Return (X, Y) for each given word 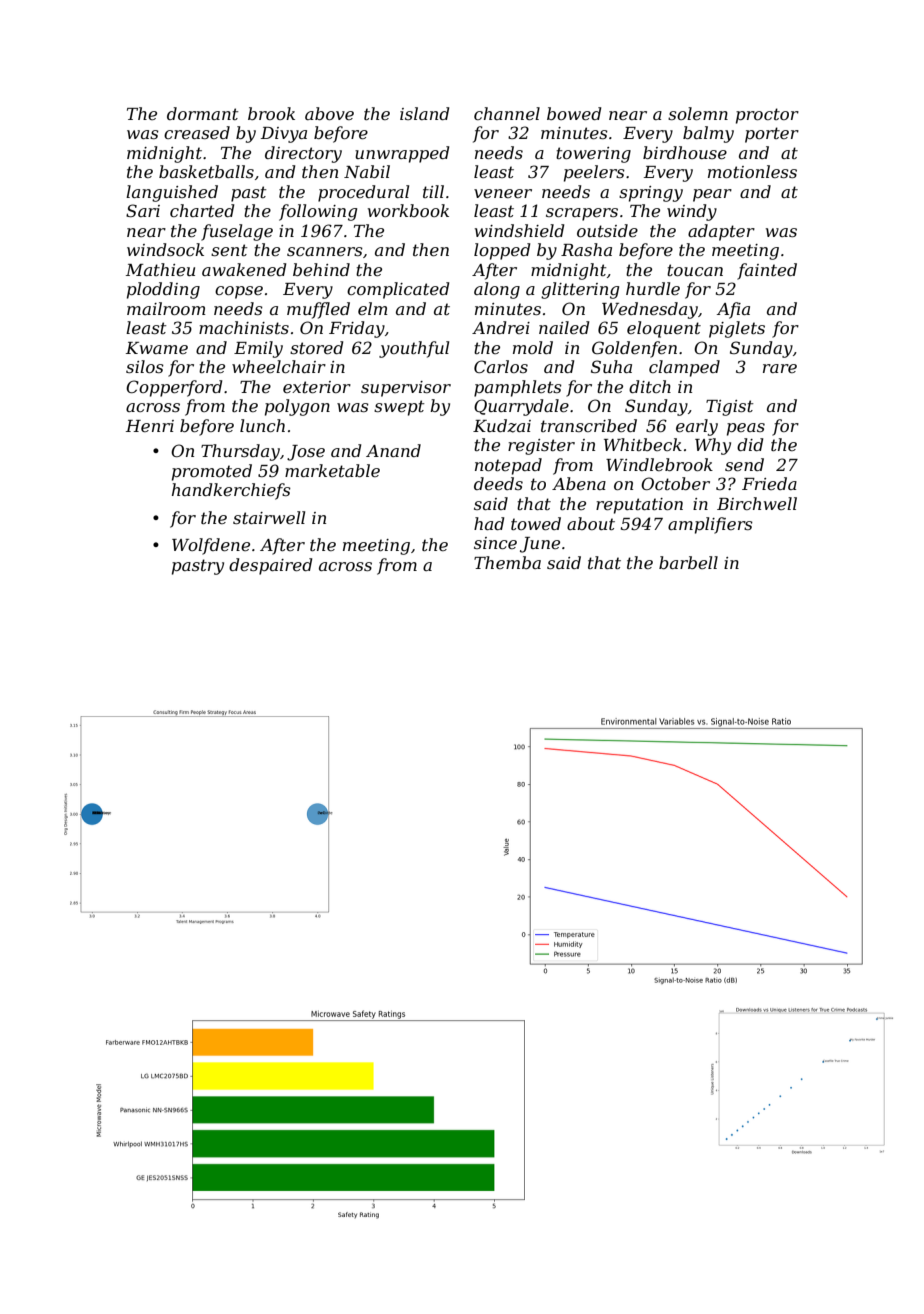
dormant (203, 113)
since (495, 543)
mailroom (166, 308)
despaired (270, 566)
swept (399, 408)
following (318, 212)
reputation (639, 506)
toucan (695, 270)
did (750, 444)
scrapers (582, 214)
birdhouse (685, 152)
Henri (150, 426)
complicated (398, 290)
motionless (752, 171)
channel (507, 113)
